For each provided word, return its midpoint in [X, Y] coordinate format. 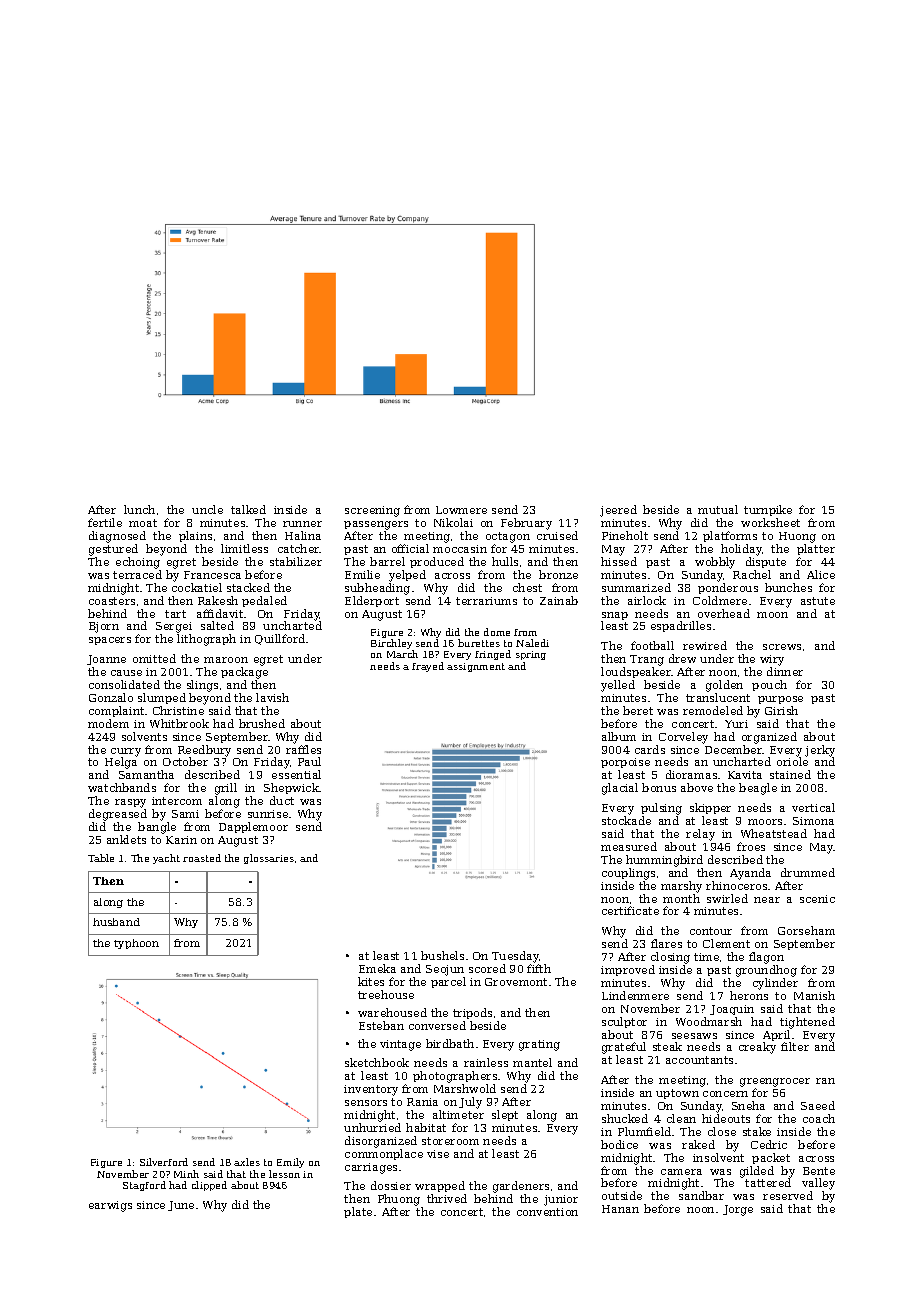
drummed [808, 872]
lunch [139, 509]
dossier [391, 1185]
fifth [539, 968]
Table [101, 858]
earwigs [110, 1206]
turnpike [768, 510]
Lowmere [461, 510]
